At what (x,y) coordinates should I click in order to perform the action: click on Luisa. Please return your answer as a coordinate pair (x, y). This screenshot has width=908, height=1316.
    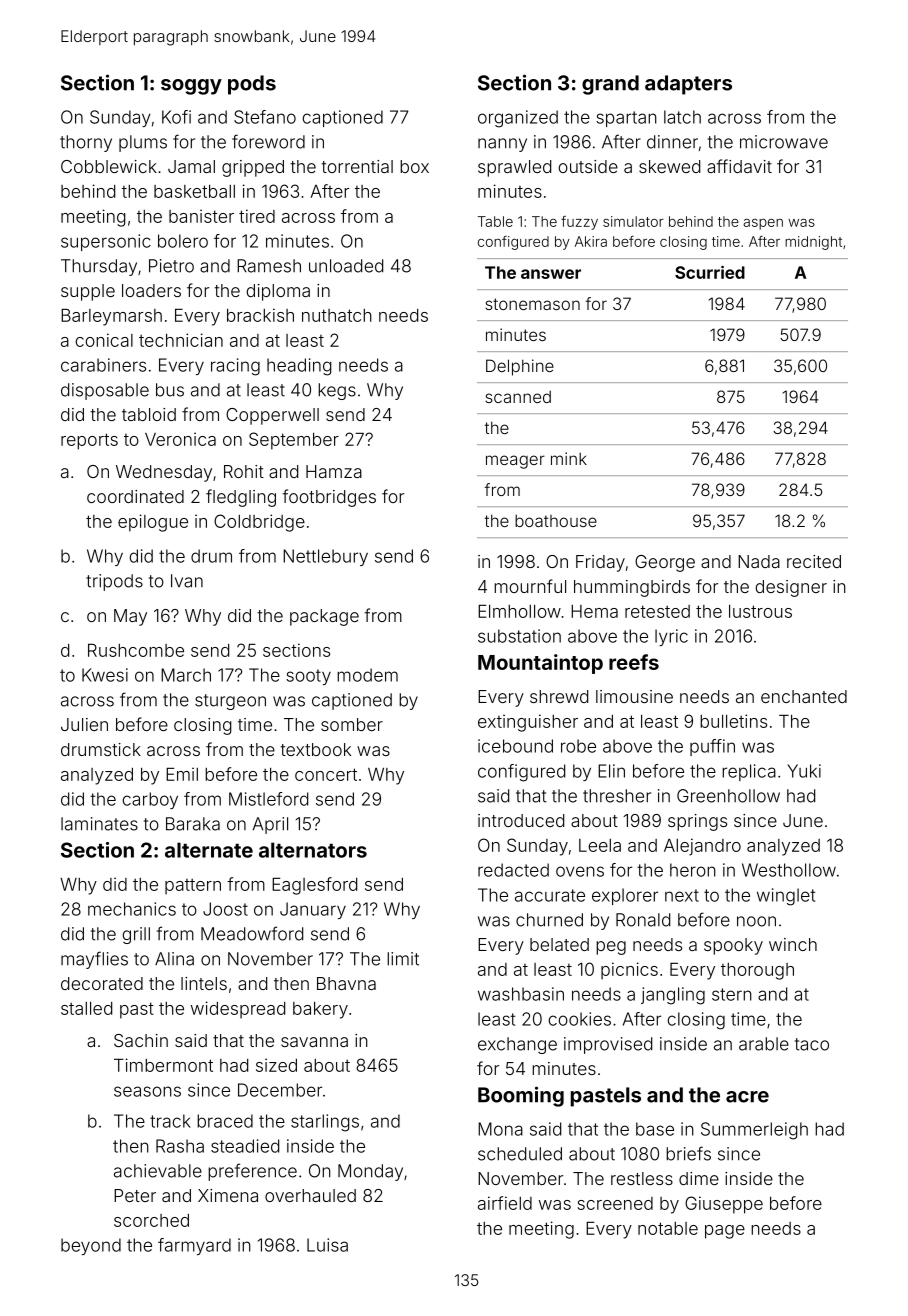
    Looking at the image, I should click on (327, 1245).
